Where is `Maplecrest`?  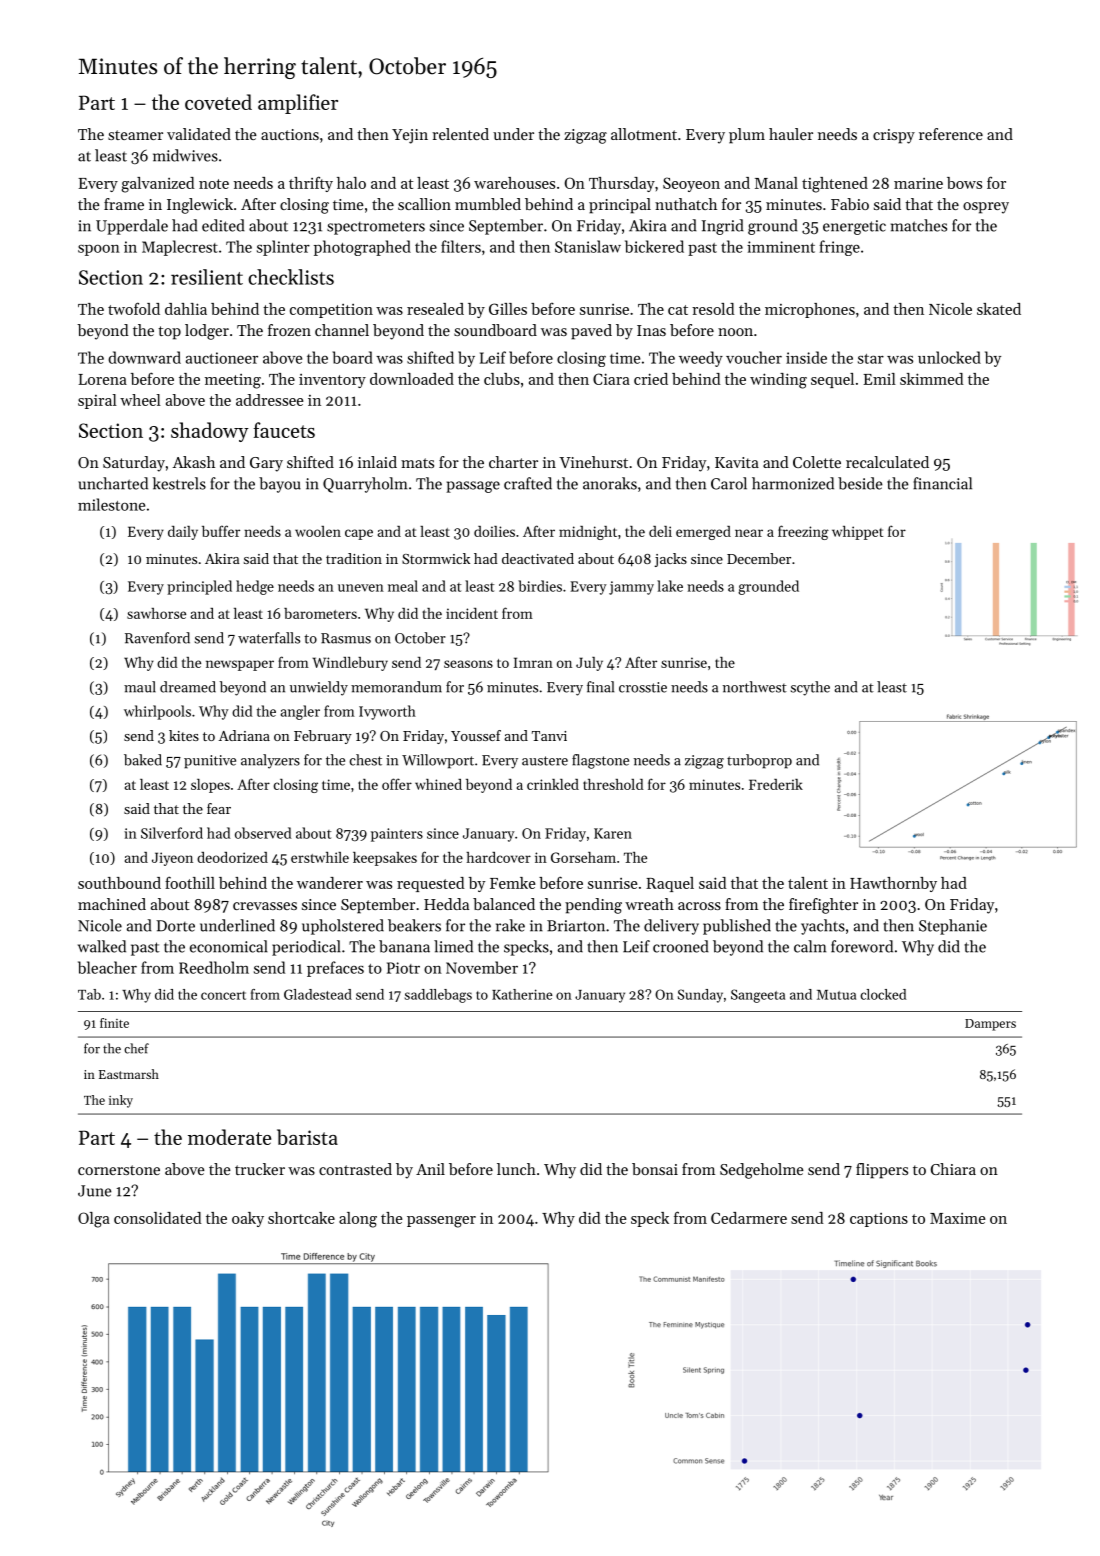
Maplecrest is located at coordinates (180, 248).
